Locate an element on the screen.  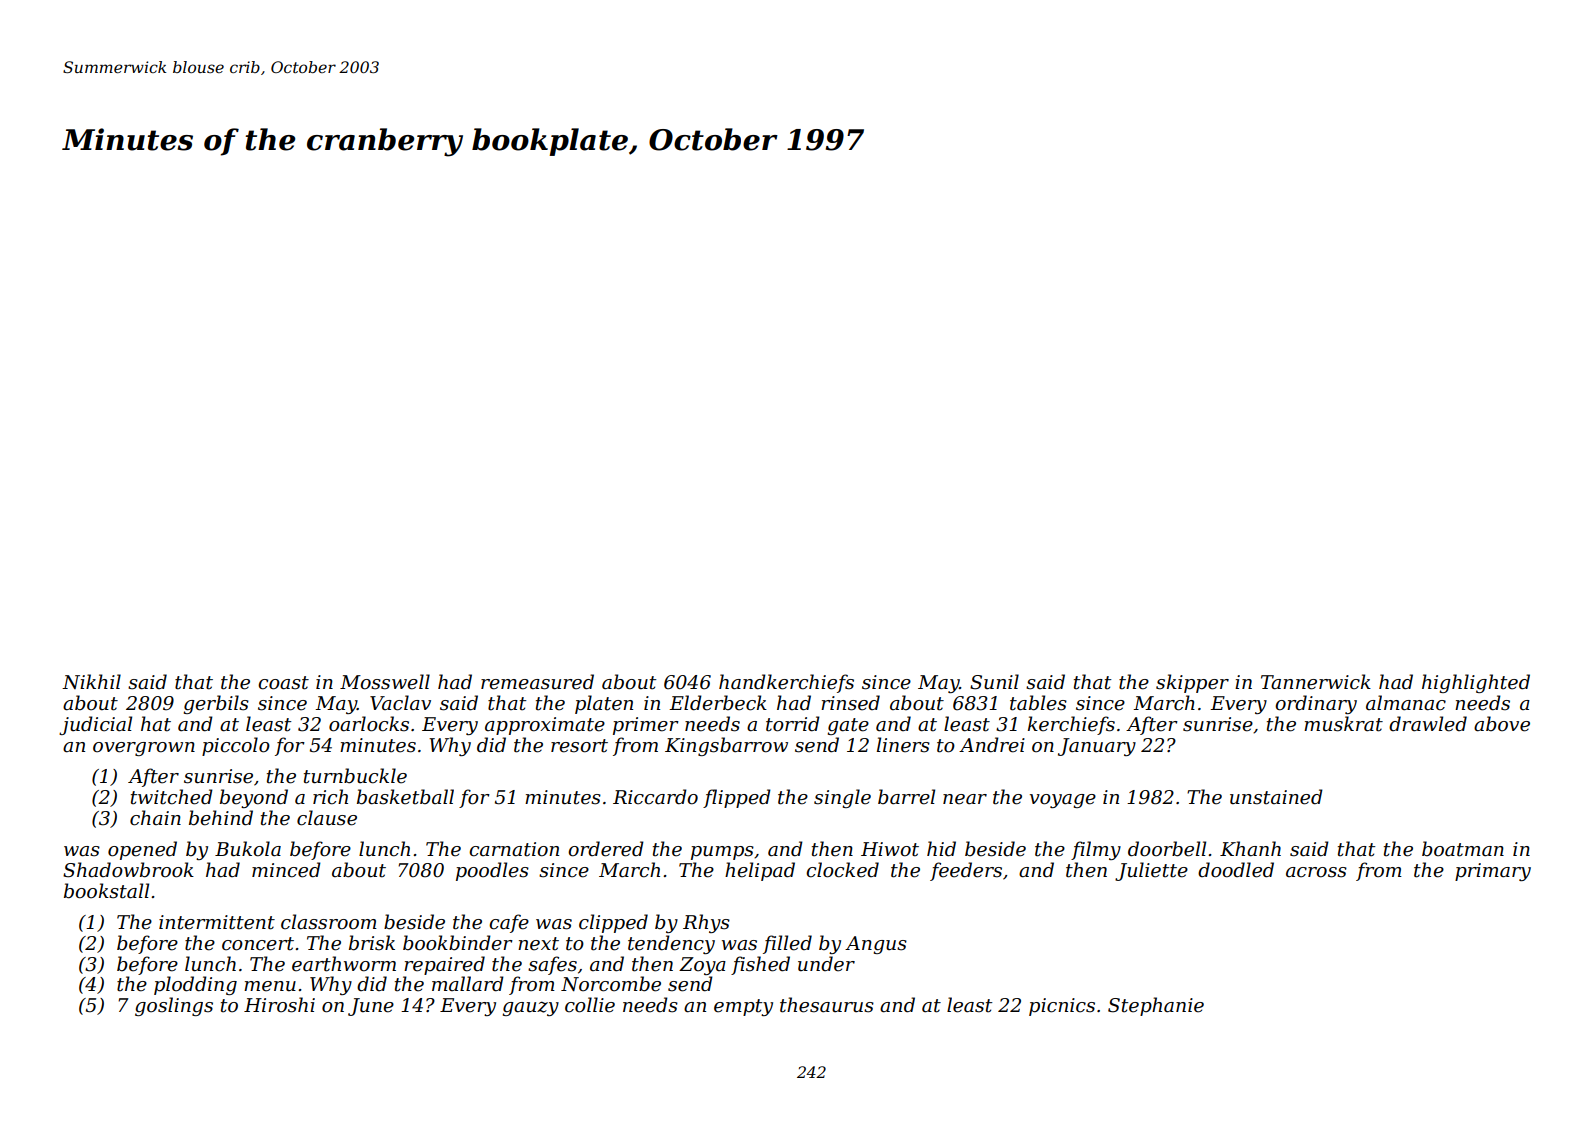
June is located at coordinates (371, 1007).
